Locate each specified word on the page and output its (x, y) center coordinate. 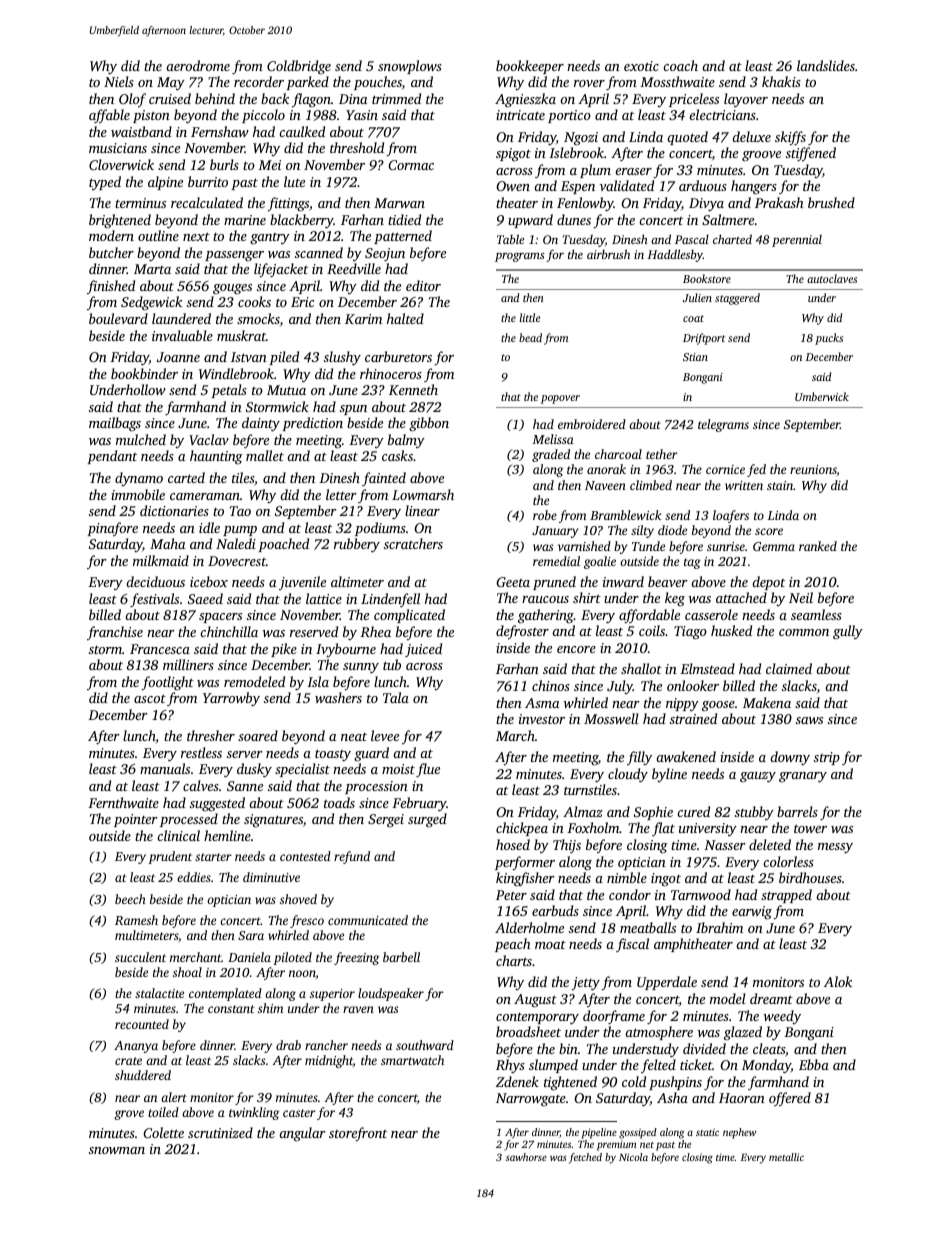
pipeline (599, 1133)
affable (109, 116)
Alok (838, 981)
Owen (513, 186)
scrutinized (220, 1132)
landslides (826, 65)
